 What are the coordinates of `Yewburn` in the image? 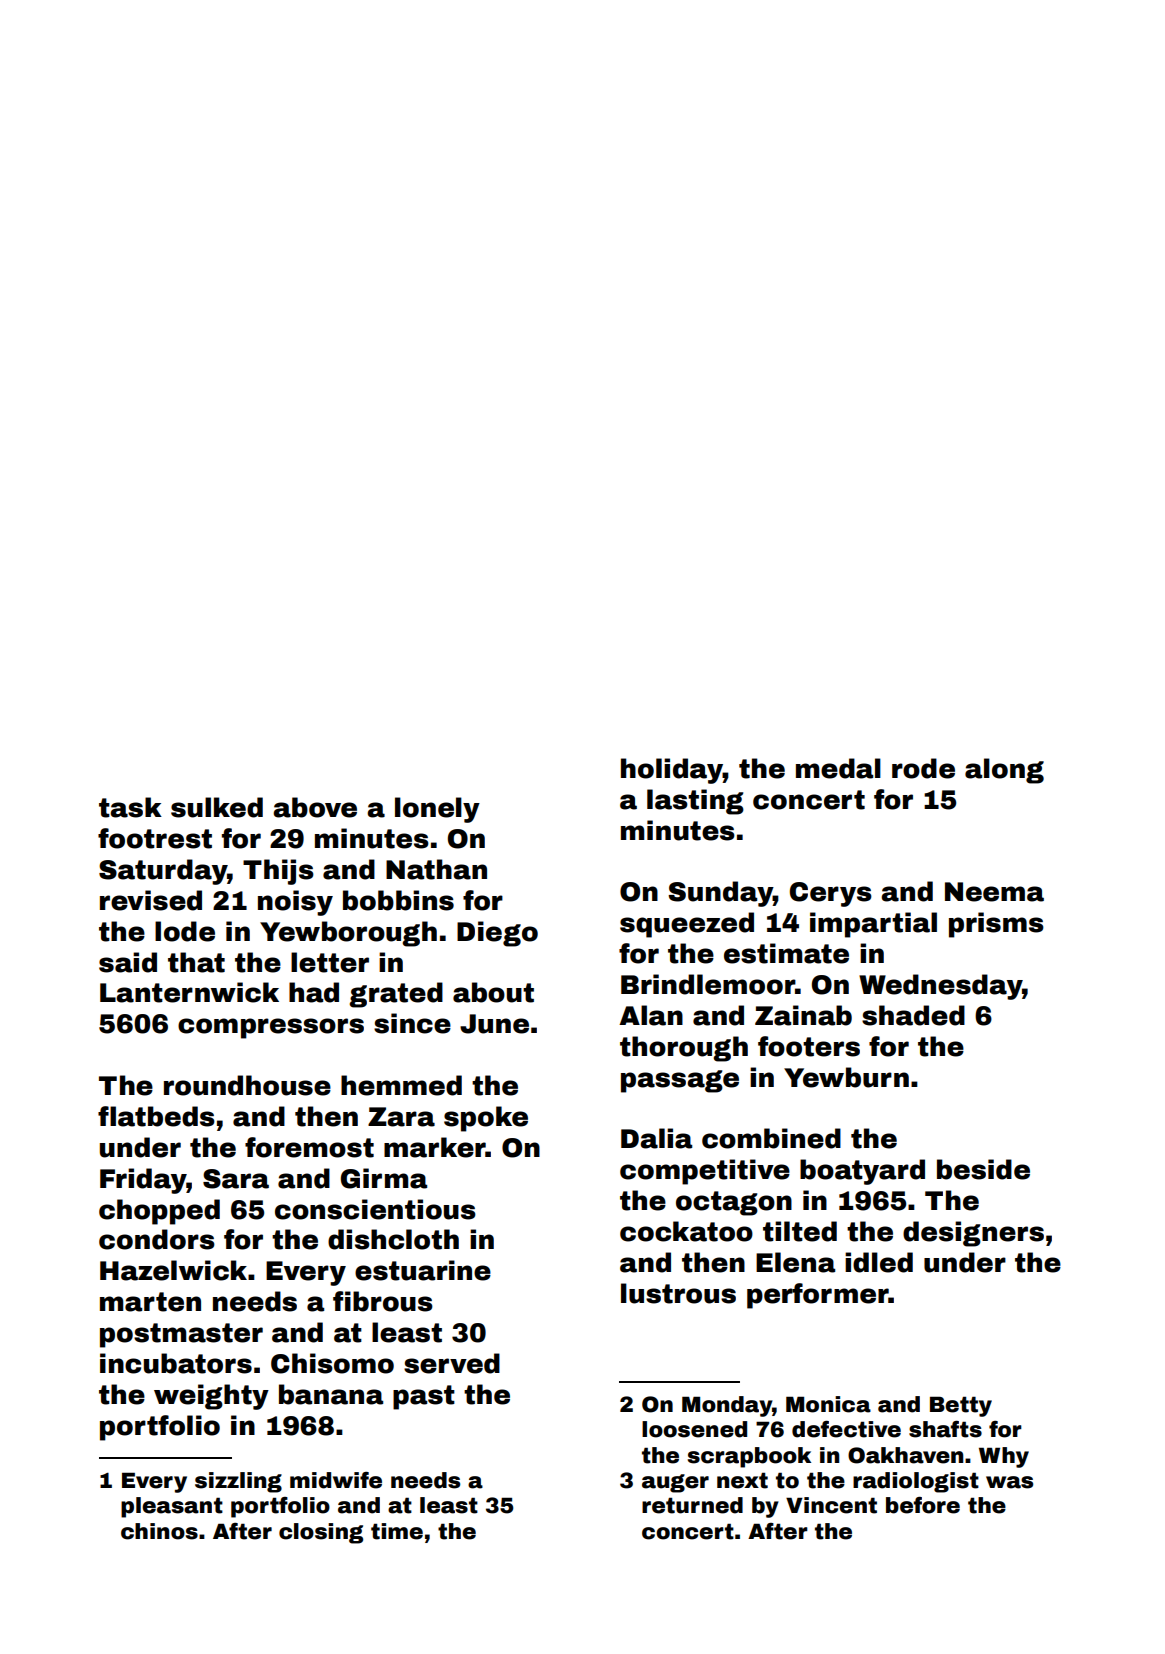 It's located at (846, 1077).
